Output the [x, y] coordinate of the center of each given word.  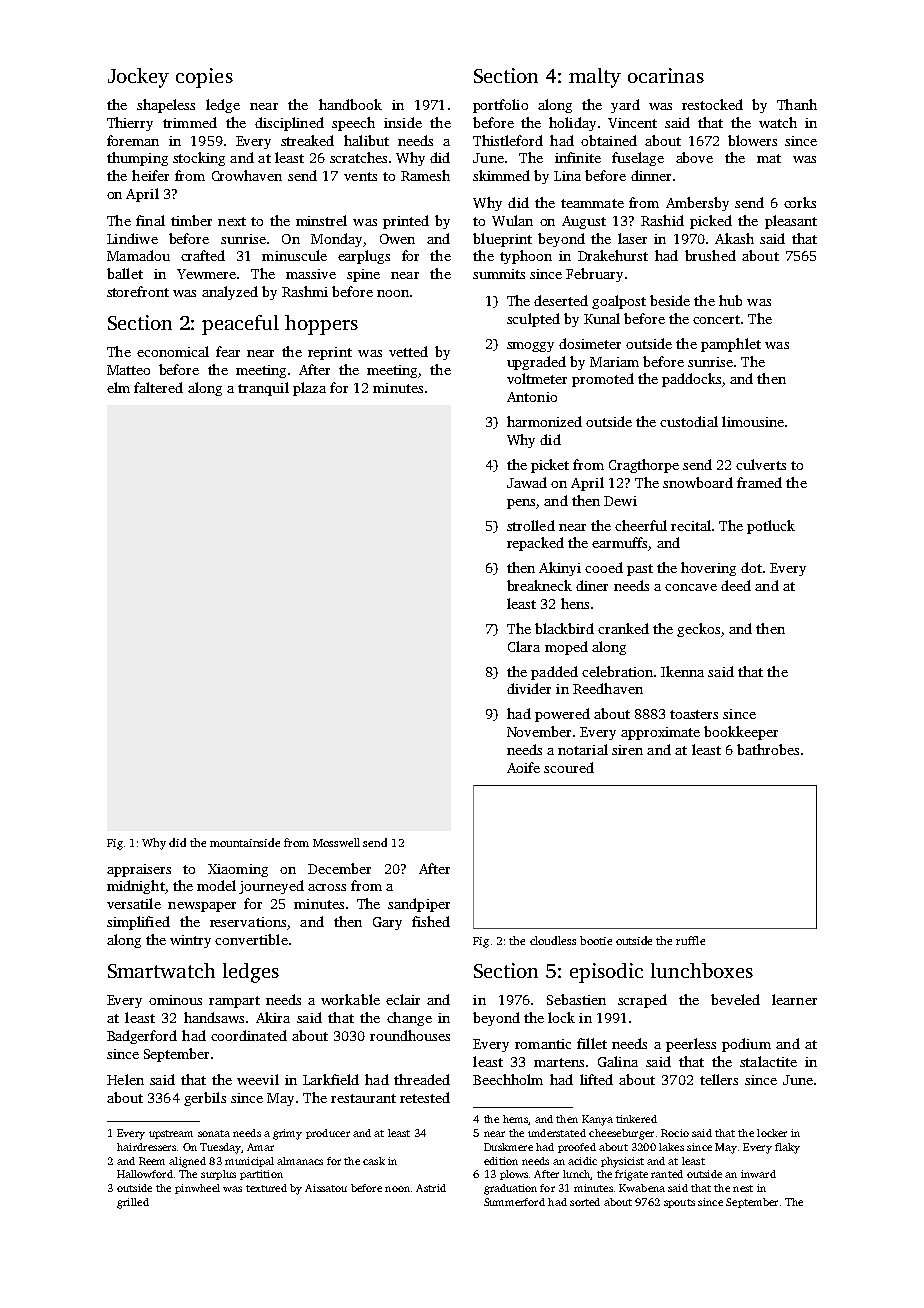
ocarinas [666, 75]
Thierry [130, 124]
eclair [403, 999]
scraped [642, 1001]
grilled [133, 1203]
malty [595, 78]
